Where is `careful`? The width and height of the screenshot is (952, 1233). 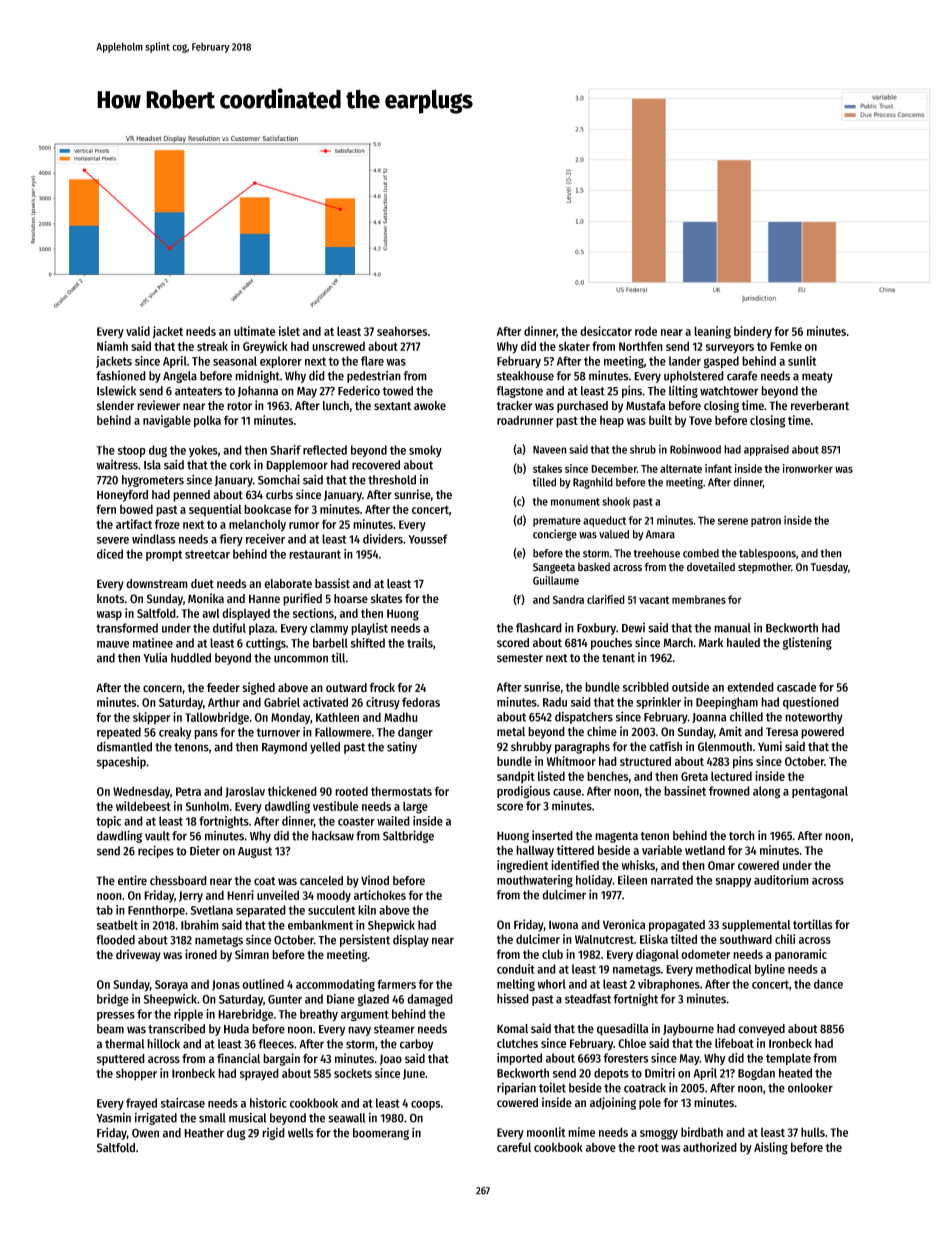
careful is located at coordinates (514, 1147).
